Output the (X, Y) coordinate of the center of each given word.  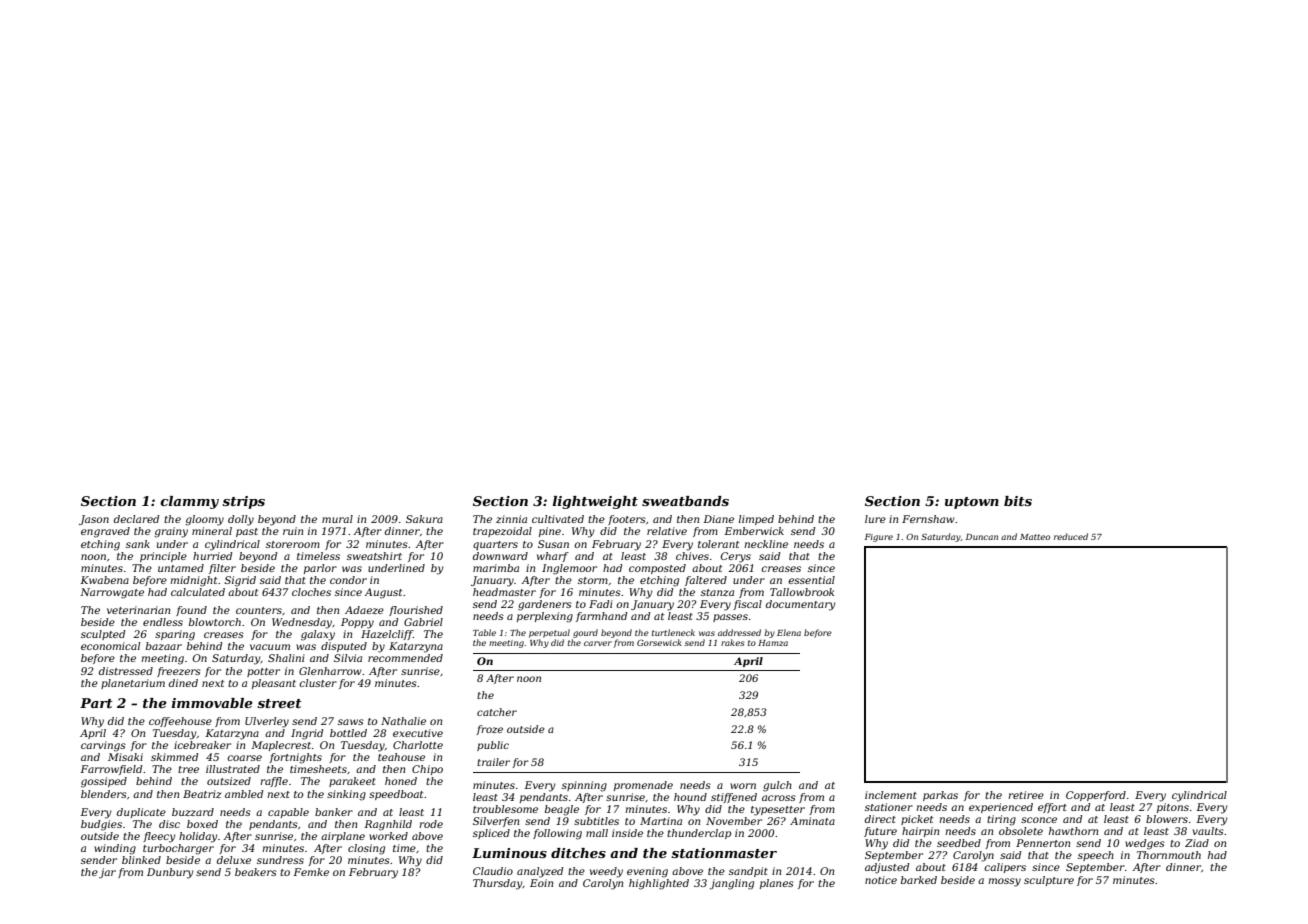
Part (96, 703)
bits (1018, 501)
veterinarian (138, 610)
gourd (585, 633)
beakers (256, 872)
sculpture (1049, 881)
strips (243, 502)
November (734, 821)
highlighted (659, 884)
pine (550, 532)
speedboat (396, 795)
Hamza (773, 643)
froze (489, 730)
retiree (1026, 795)
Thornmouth (1169, 855)
